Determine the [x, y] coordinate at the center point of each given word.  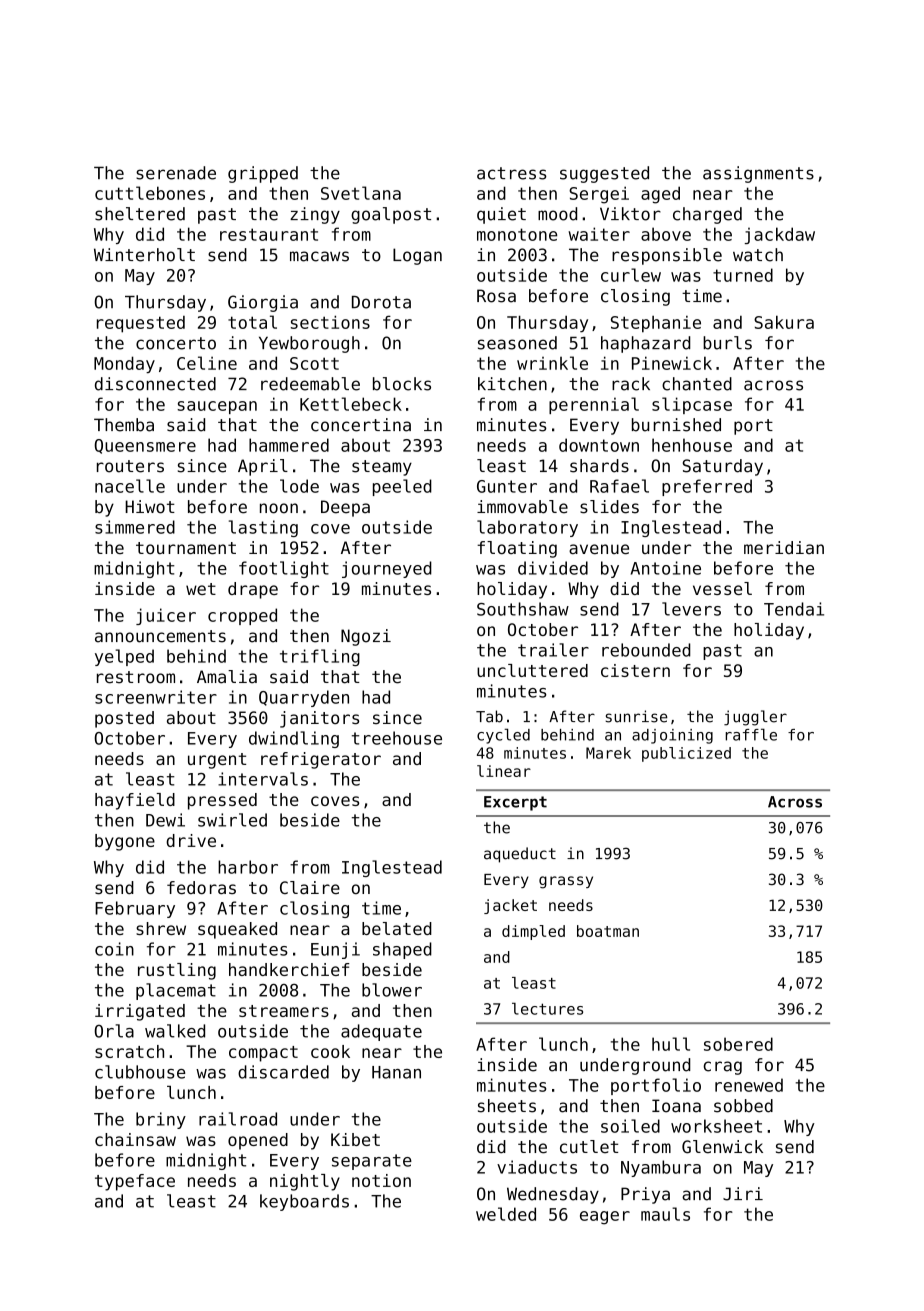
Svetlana [361, 193]
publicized [686, 754]
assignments [758, 174]
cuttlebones [150, 193]
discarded [283, 1072]
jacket [510, 906]
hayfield [135, 801]
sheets [507, 1106]
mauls [665, 1214]
